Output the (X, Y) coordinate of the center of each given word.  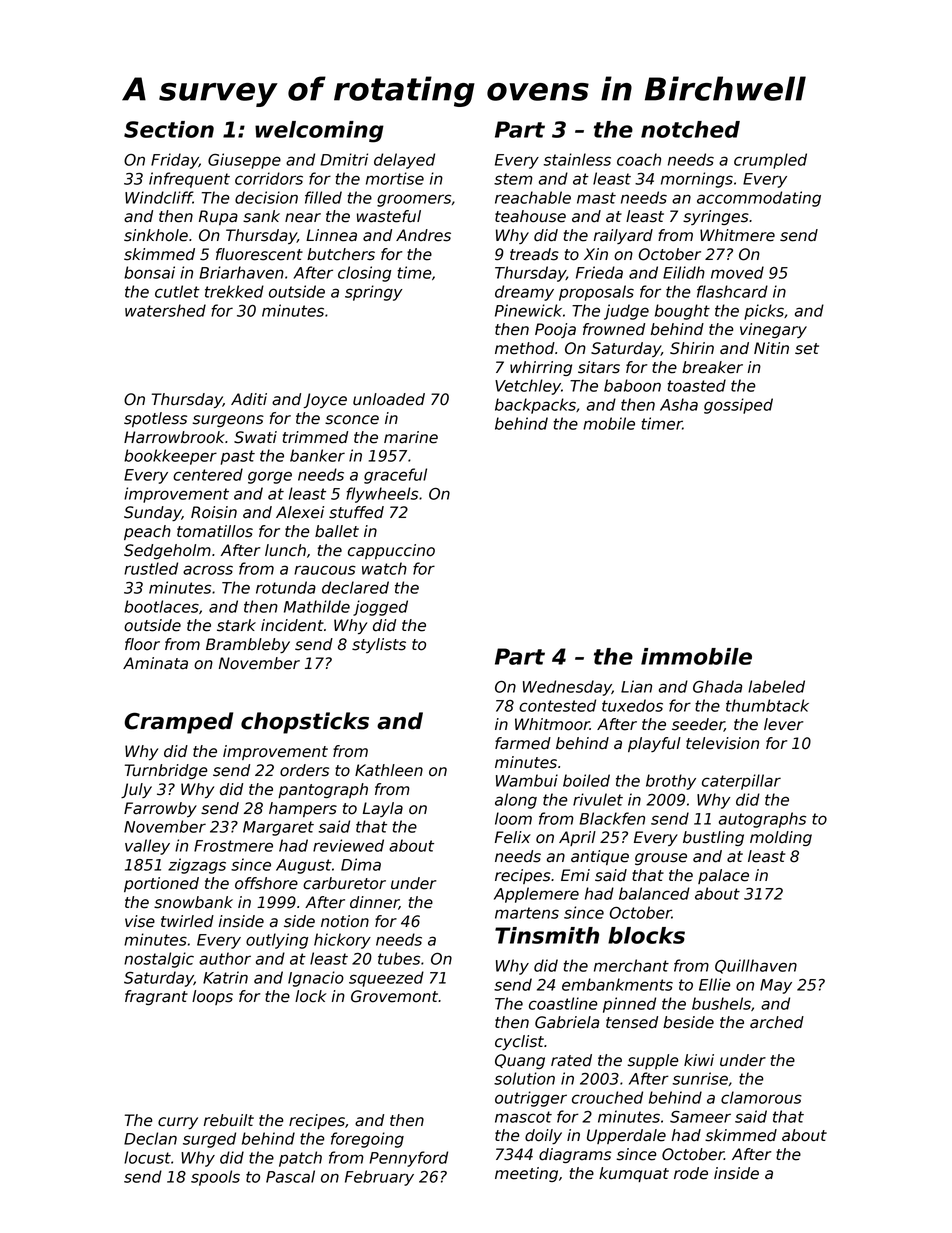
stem (513, 179)
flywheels (382, 495)
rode (691, 1173)
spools (215, 1178)
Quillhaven (756, 966)
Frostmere (233, 846)
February (379, 1178)
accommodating (759, 199)
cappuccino (391, 551)
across (208, 570)
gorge (270, 477)
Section (169, 129)
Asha (679, 404)
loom (513, 818)
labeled (776, 686)
